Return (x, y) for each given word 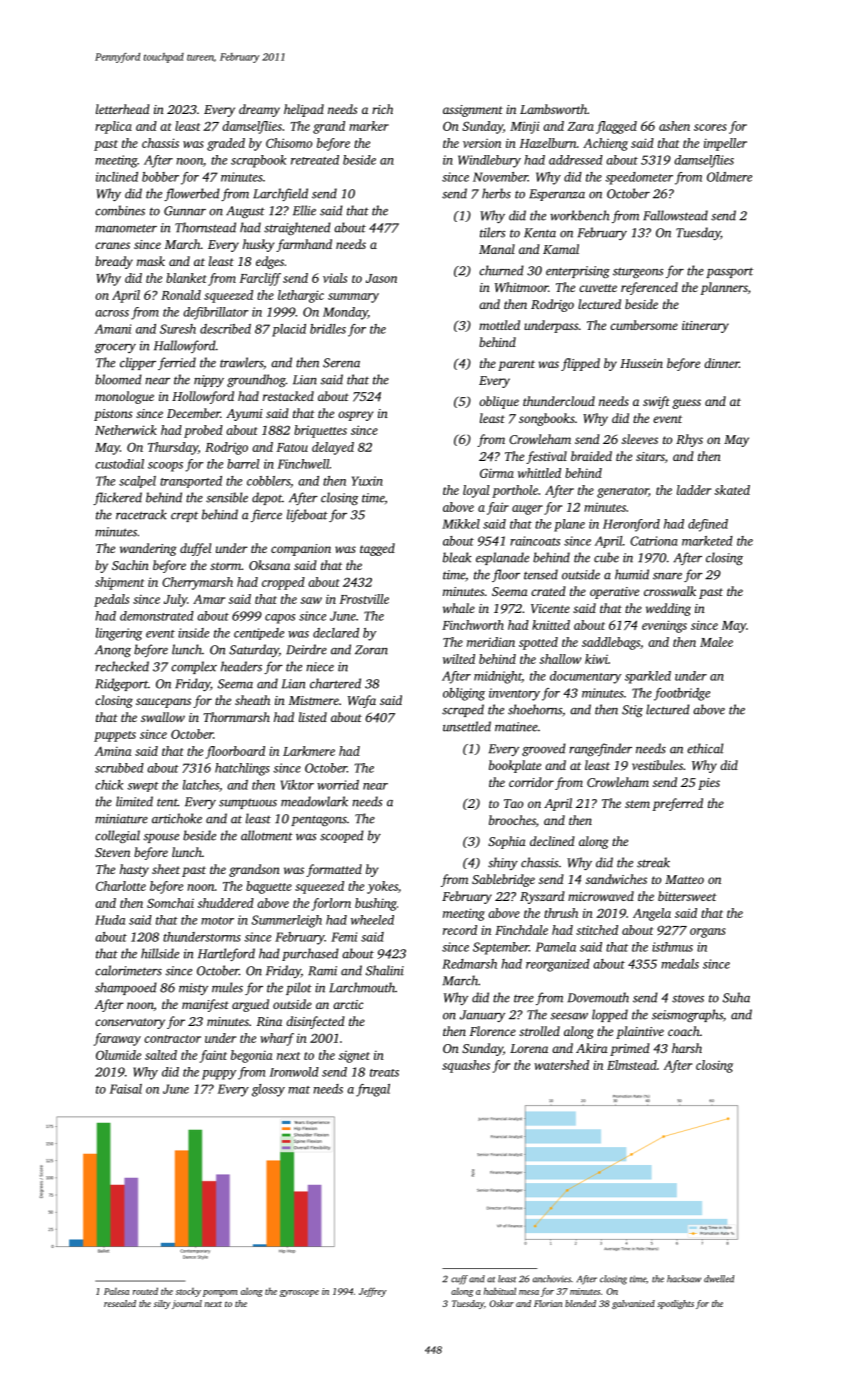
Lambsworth (553, 109)
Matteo (684, 879)
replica (113, 127)
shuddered (226, 903)
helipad (304, 110)
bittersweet (687, 896)
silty (162, 1304)
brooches (512, 820)
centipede (259, 634)
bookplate (515, 766)
